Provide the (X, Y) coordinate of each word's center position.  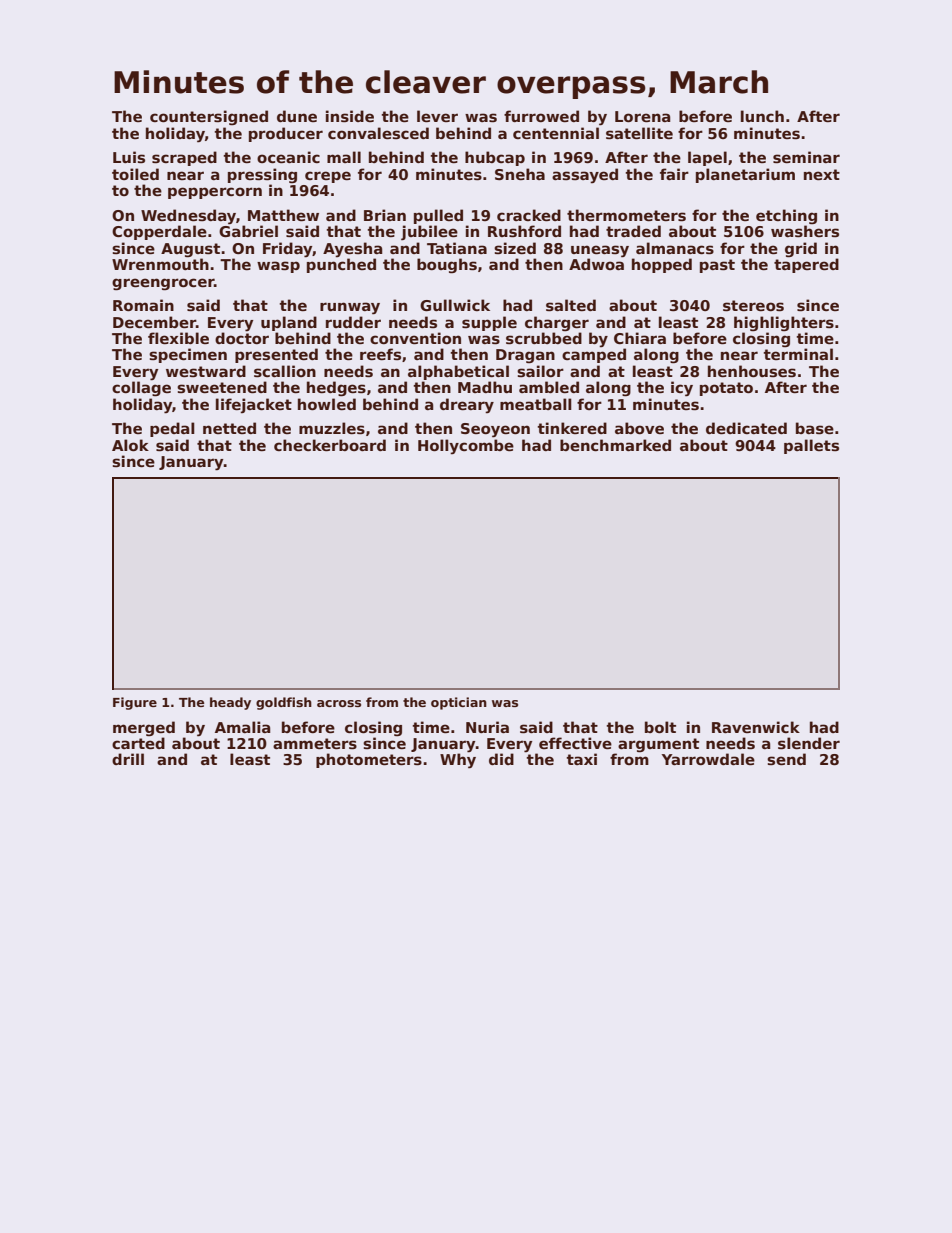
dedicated (746, 428)
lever (437, 116)
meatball (536, 404)
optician (459, 703)
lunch (762, 116)
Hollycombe (466, 447)
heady (230, 703)
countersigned (209, 117)
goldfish (284, 703)
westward (206, 371)
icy (682, 389)
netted (229, 428)
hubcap (495, 158)
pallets (811, 446)
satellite (639, 133)
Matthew (283, 215)
